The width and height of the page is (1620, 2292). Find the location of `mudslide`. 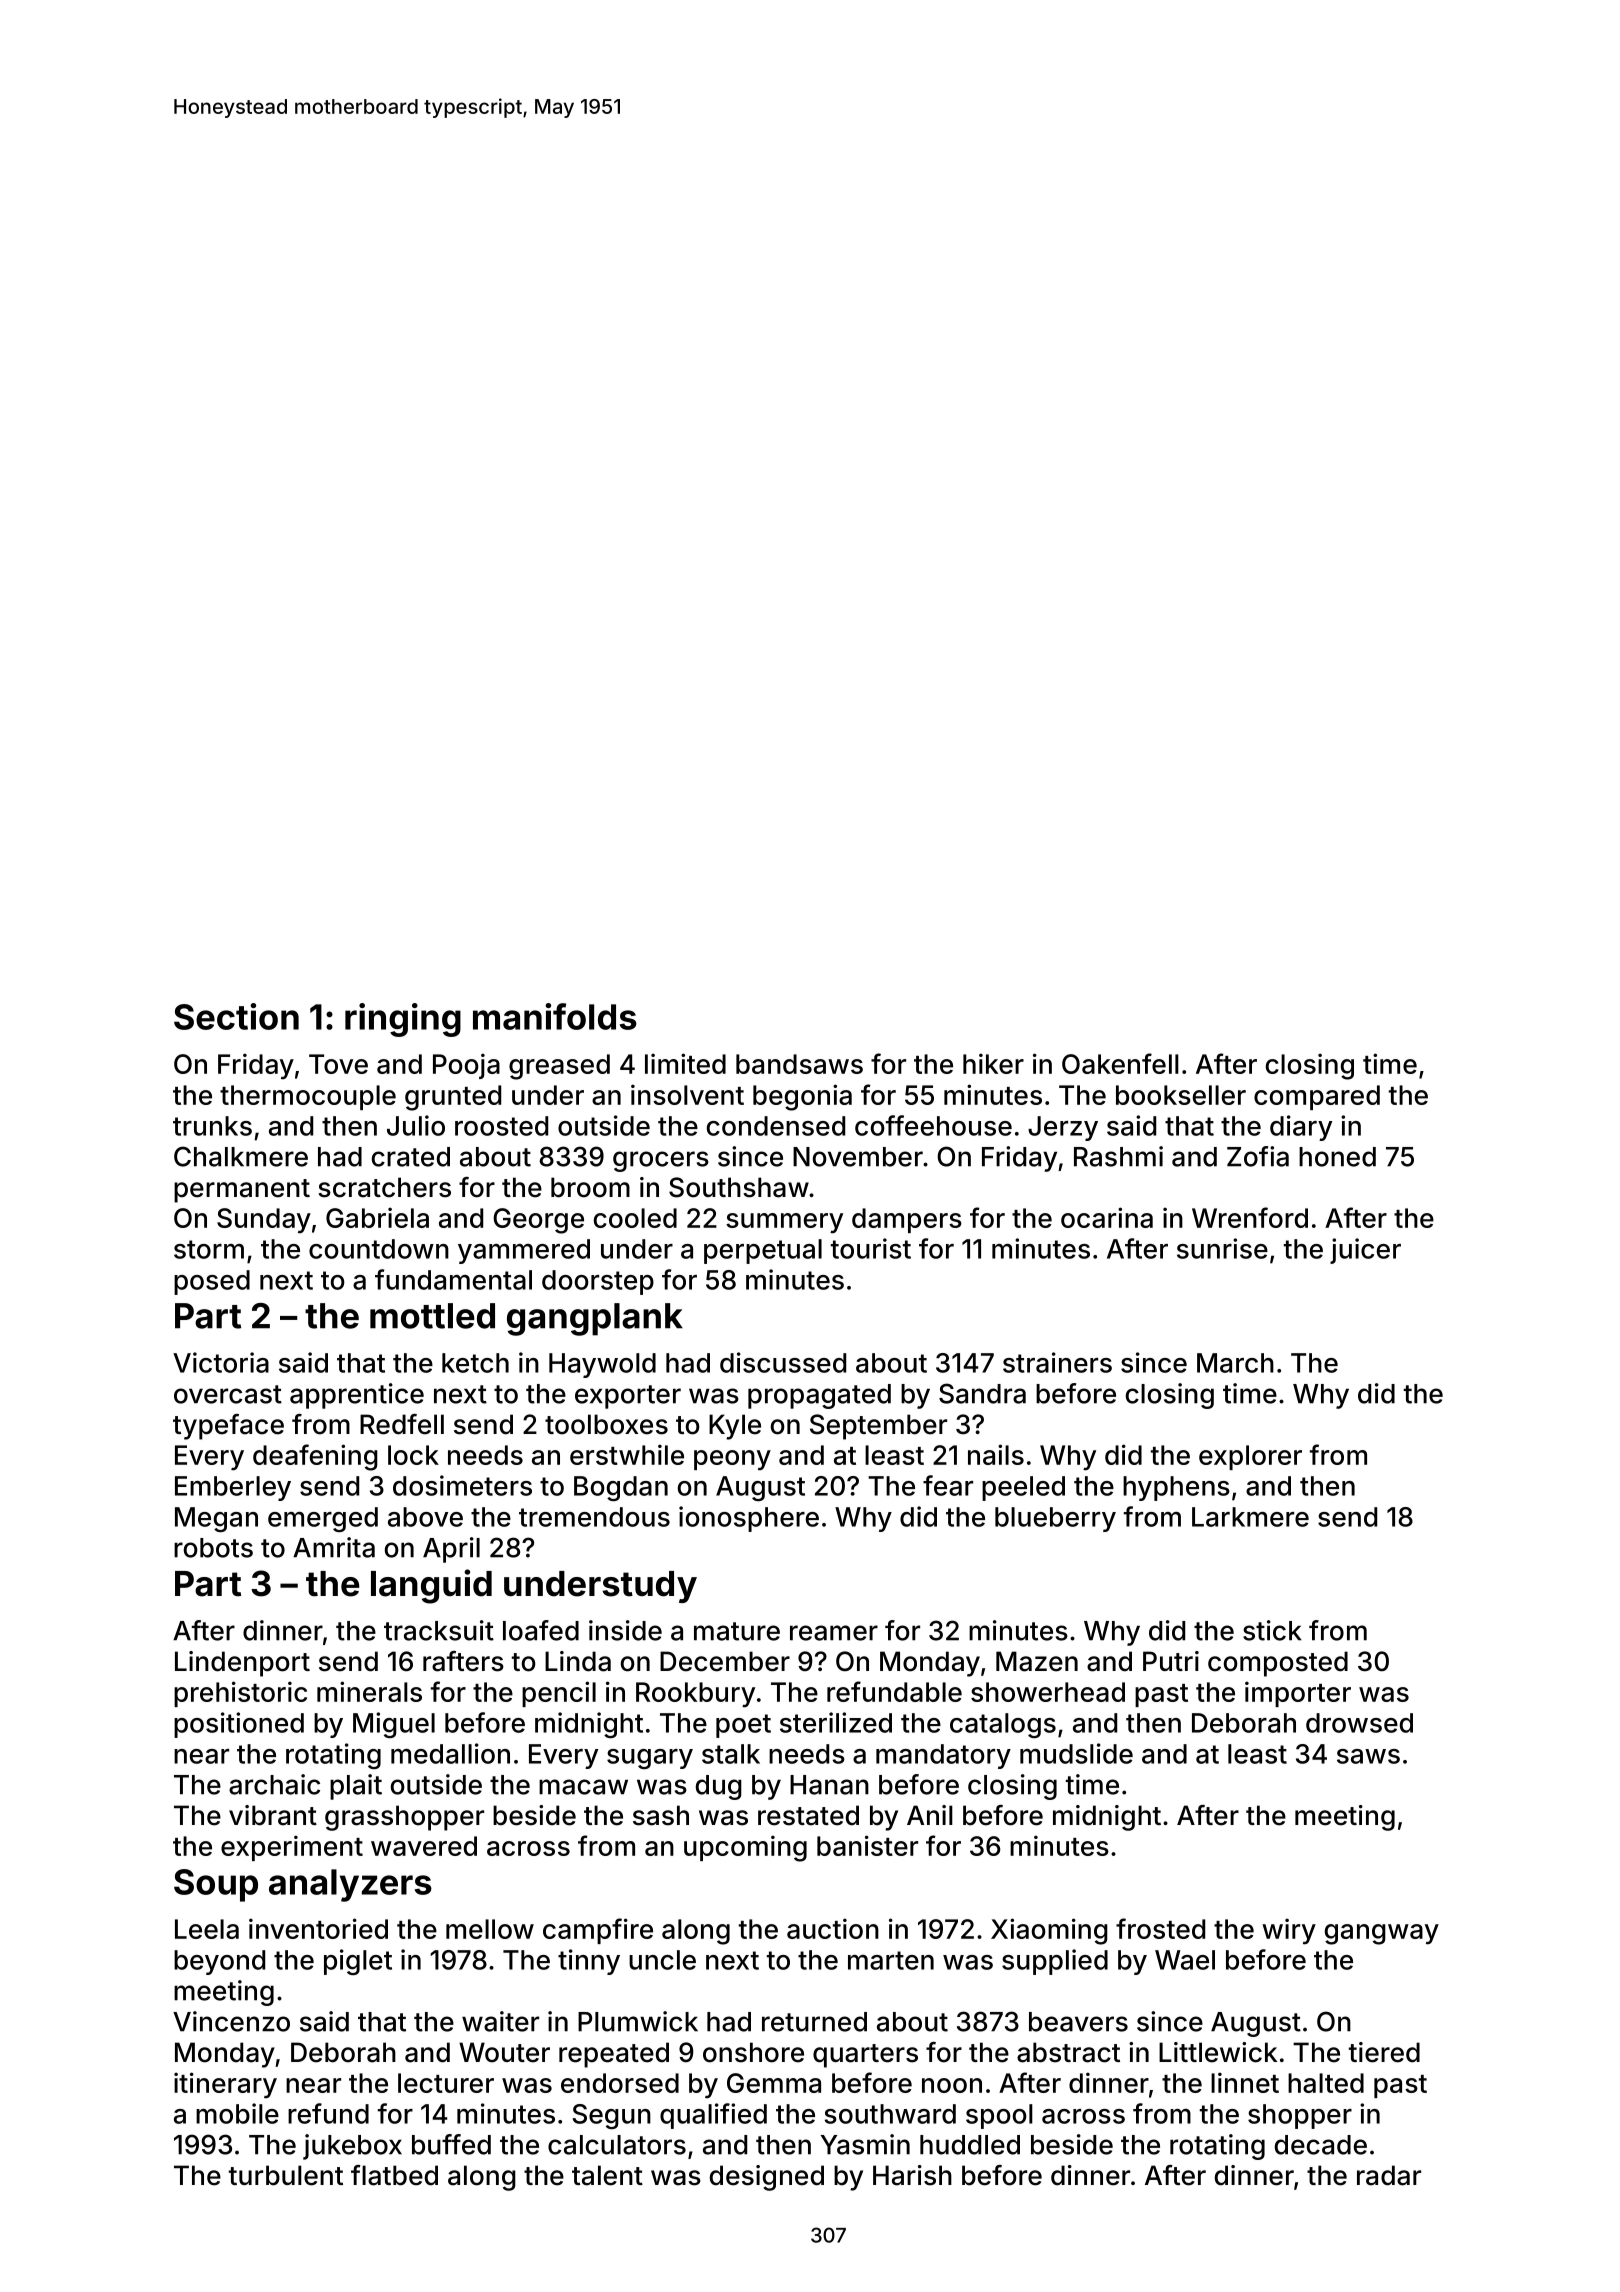

mudslide is located at coordinates (1076, 1753).
